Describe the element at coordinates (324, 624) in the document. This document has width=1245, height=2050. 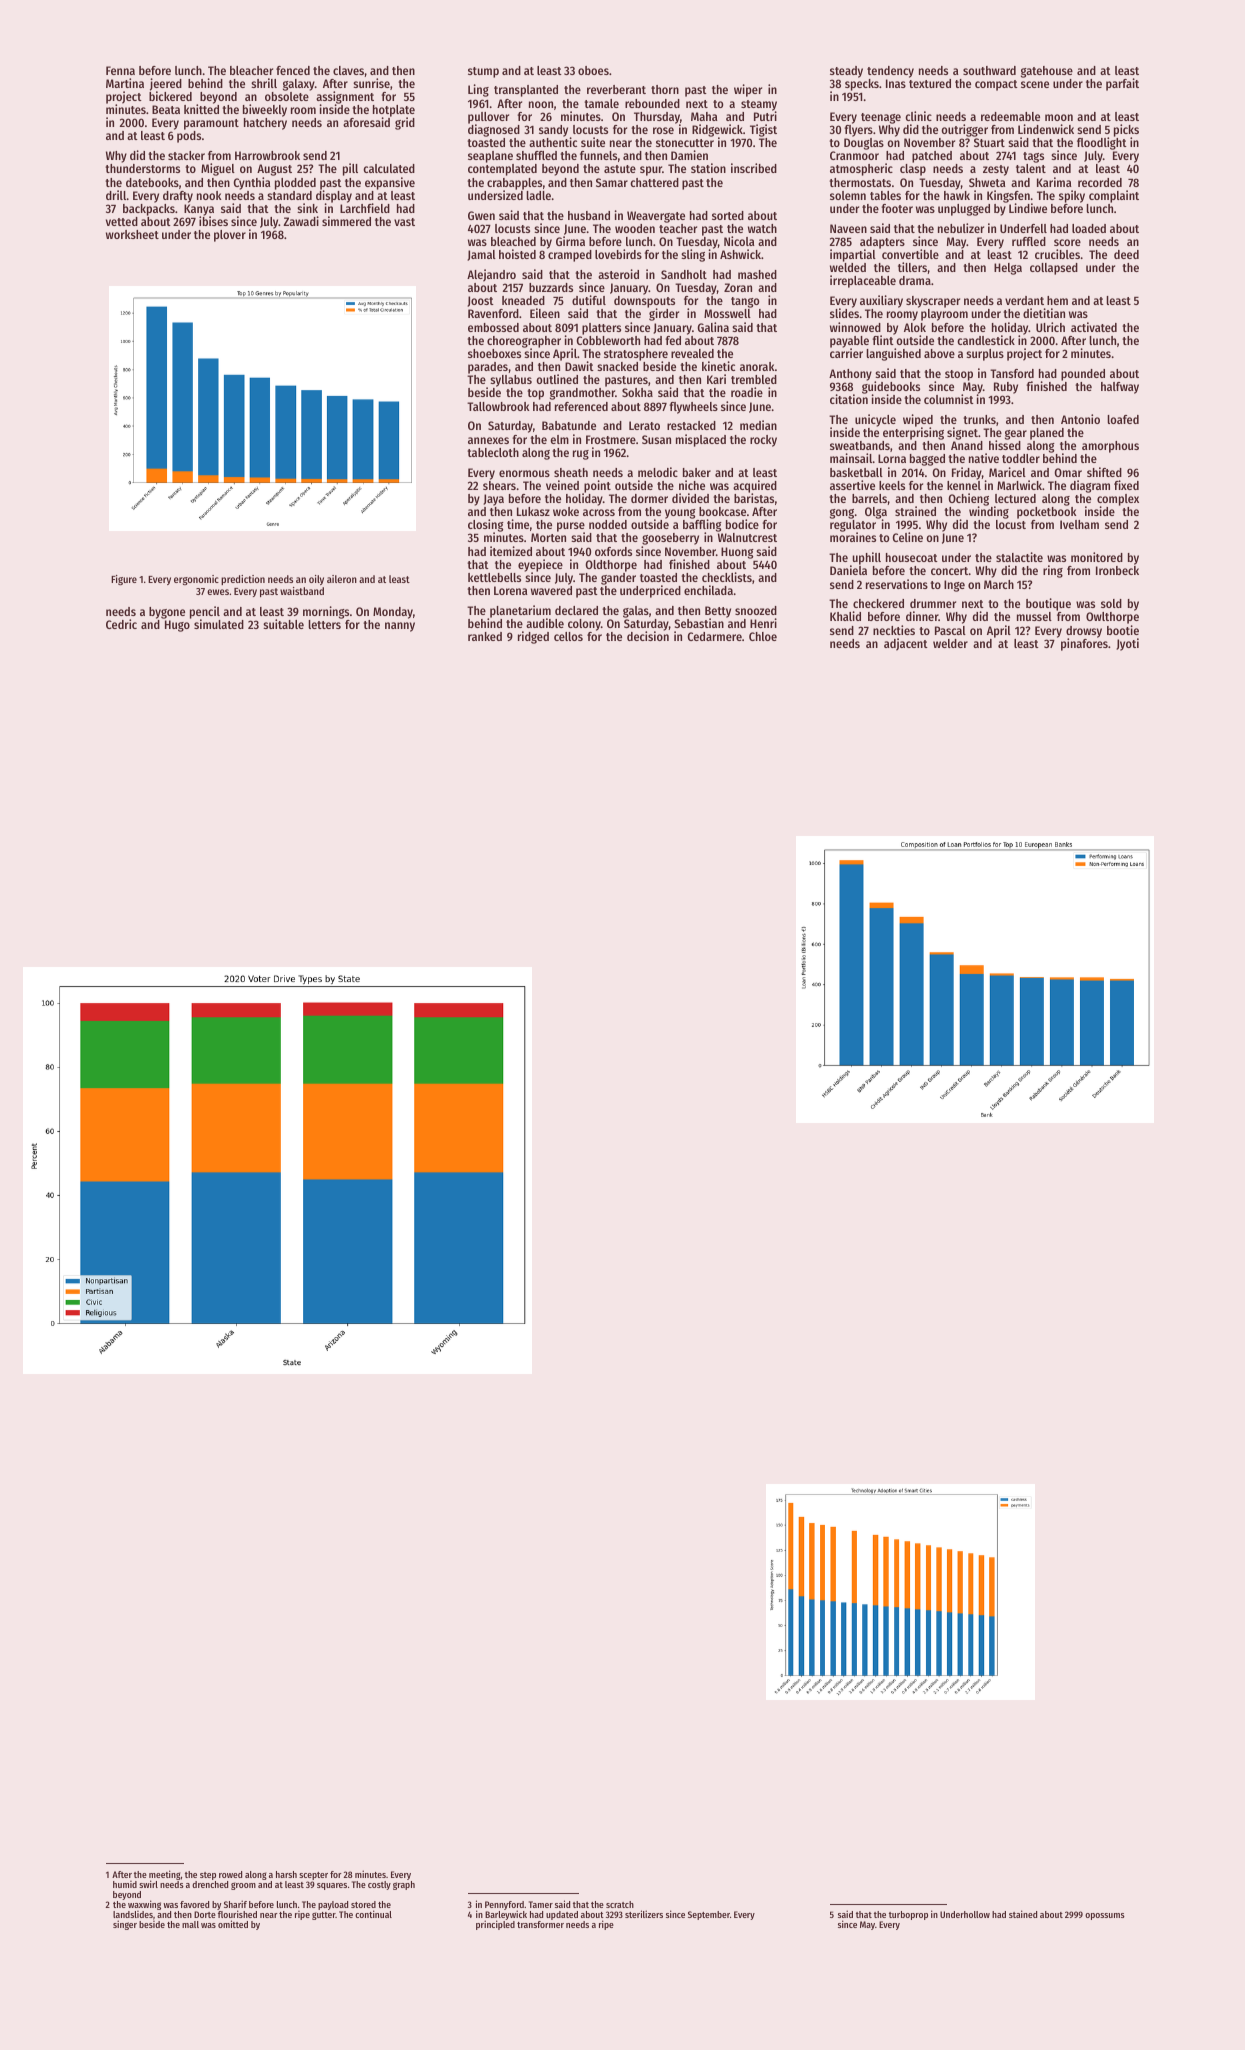
I see `letters` at that location.
